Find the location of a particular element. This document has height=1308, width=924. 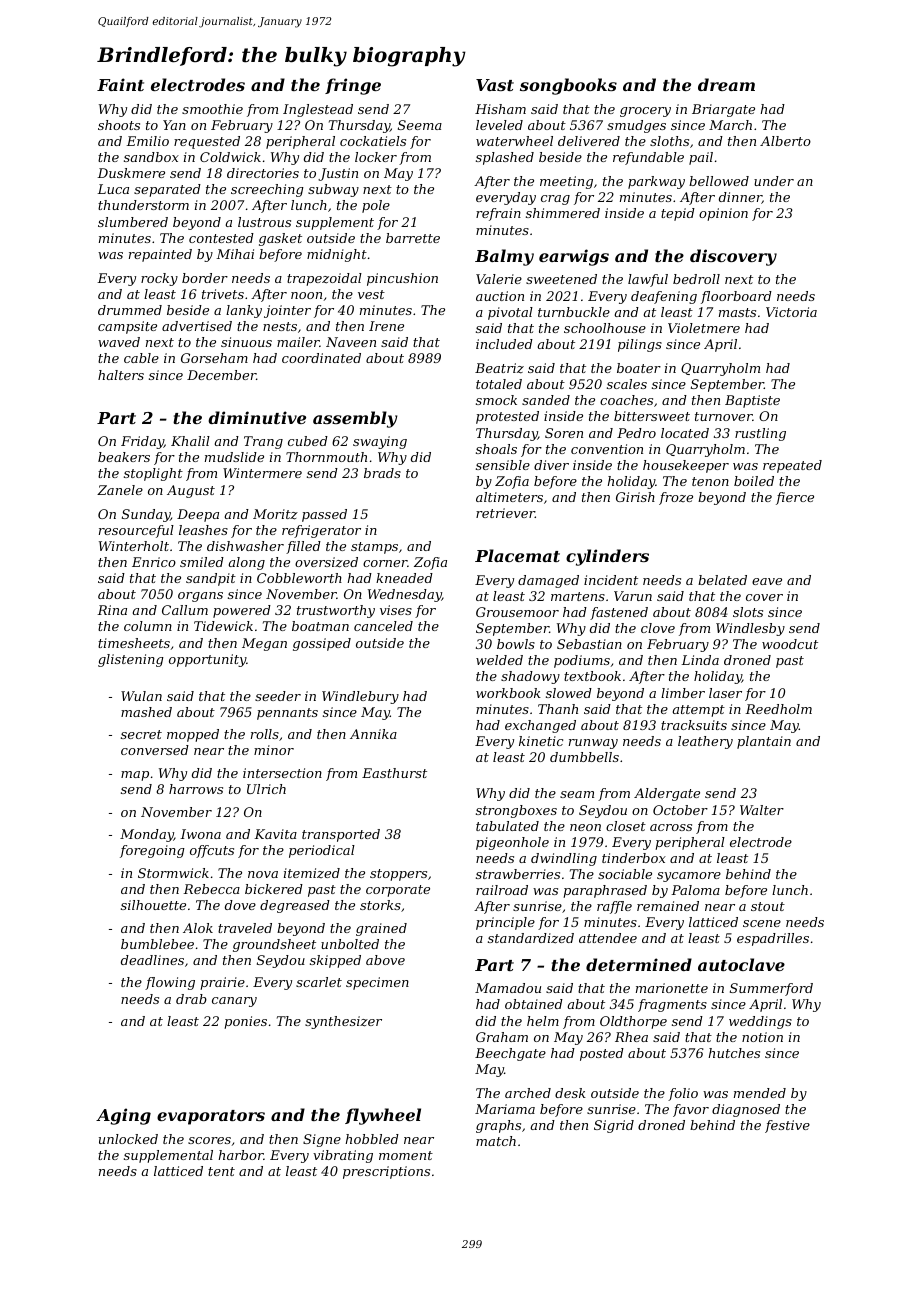

deafening is located at coordinates (664, 297).
